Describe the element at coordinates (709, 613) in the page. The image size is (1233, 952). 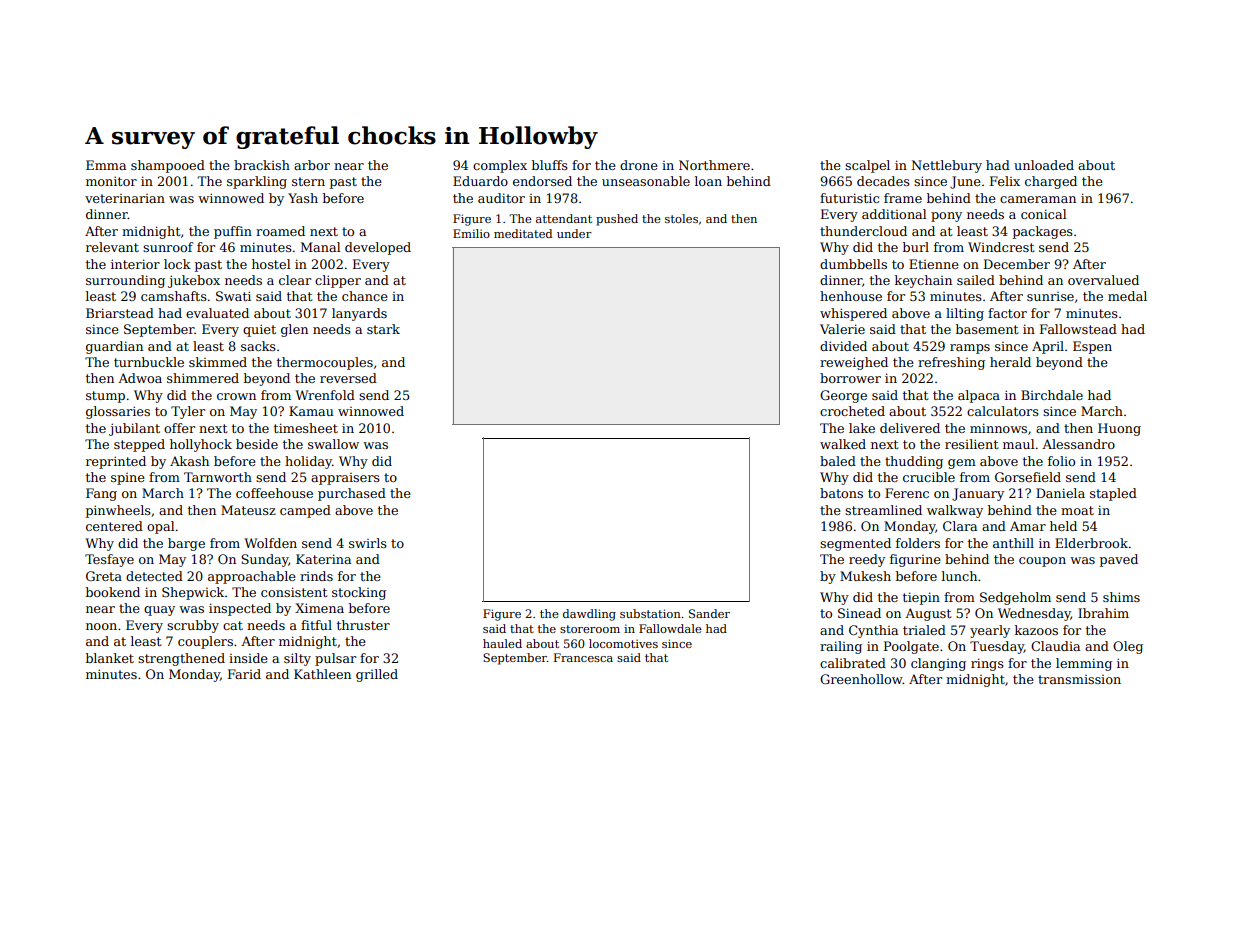
I see `Sander` at that location.
